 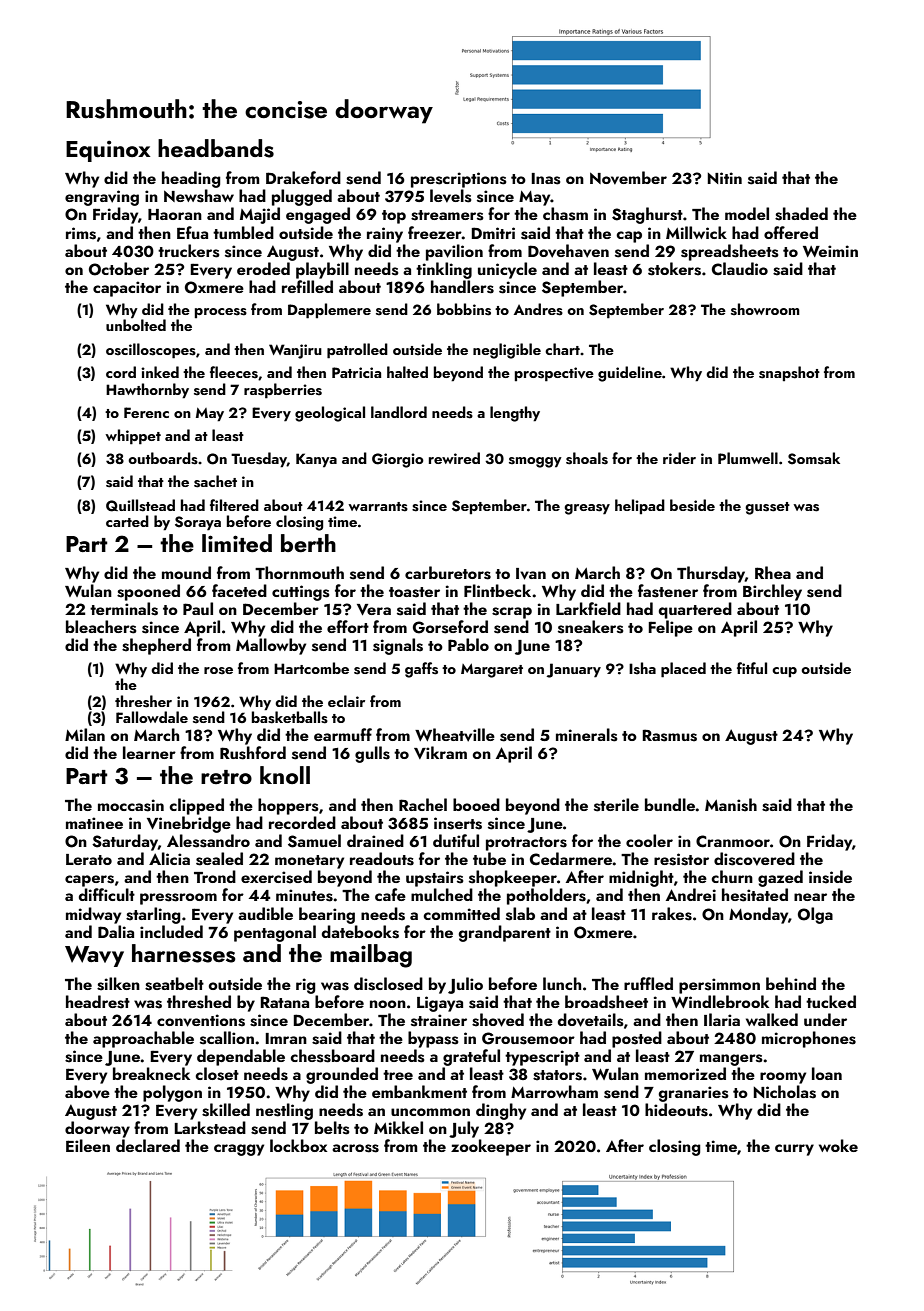 What do you see at coordinates (239, 590) in the screenshot?
I see `faceted` at bounding box center [239, 590].
